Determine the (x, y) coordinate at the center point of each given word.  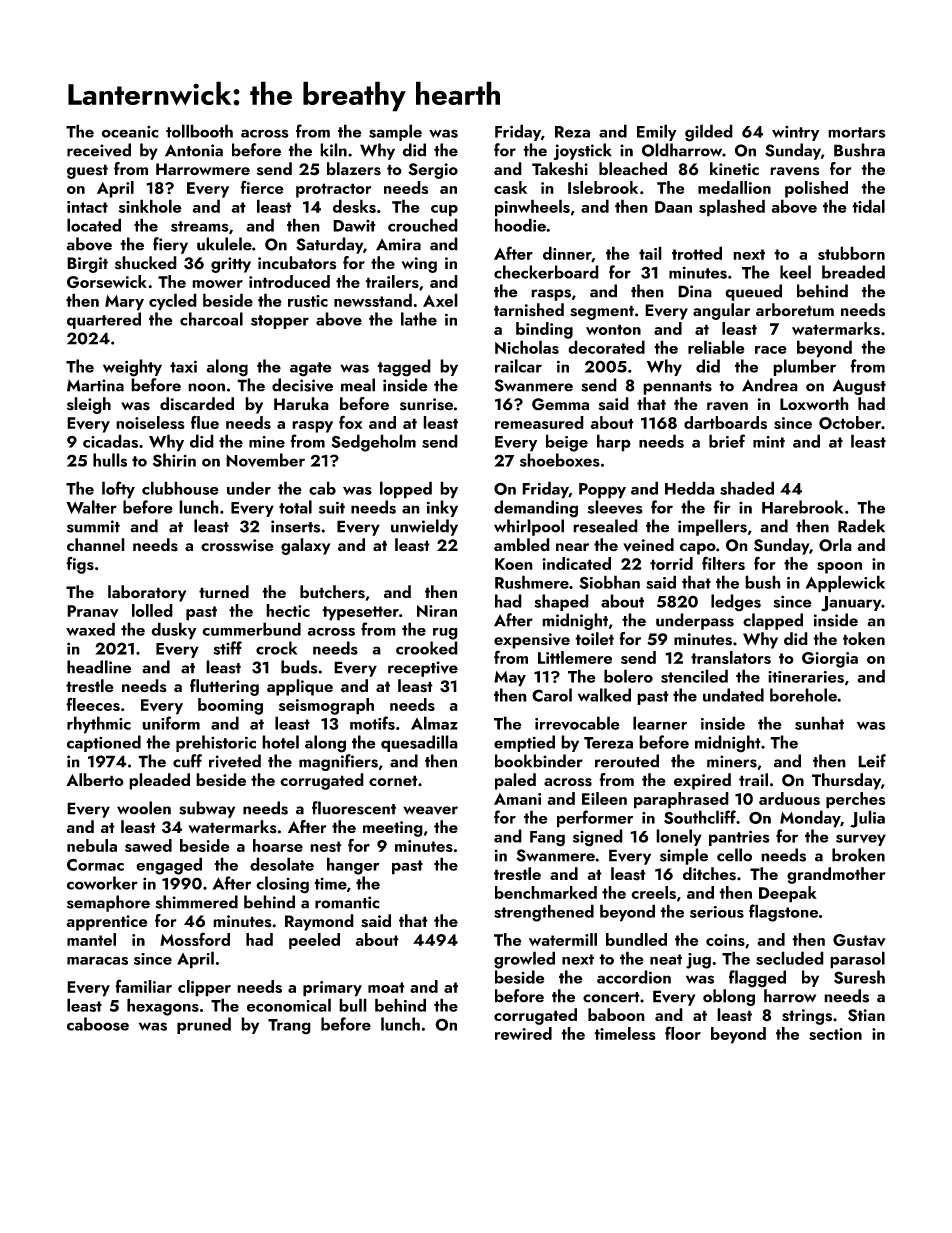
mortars (857, 132)
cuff (187, 761)
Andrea (770, 385)
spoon (839, 568)
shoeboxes (560, 460)
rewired (523, 1033)
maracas (97, 960)
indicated (576, 563)
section (835, 1034)
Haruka (301, 404)
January (851, 604)
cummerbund (251, 629)
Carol (552, 695)
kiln (333, 150)
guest (87, 171)
